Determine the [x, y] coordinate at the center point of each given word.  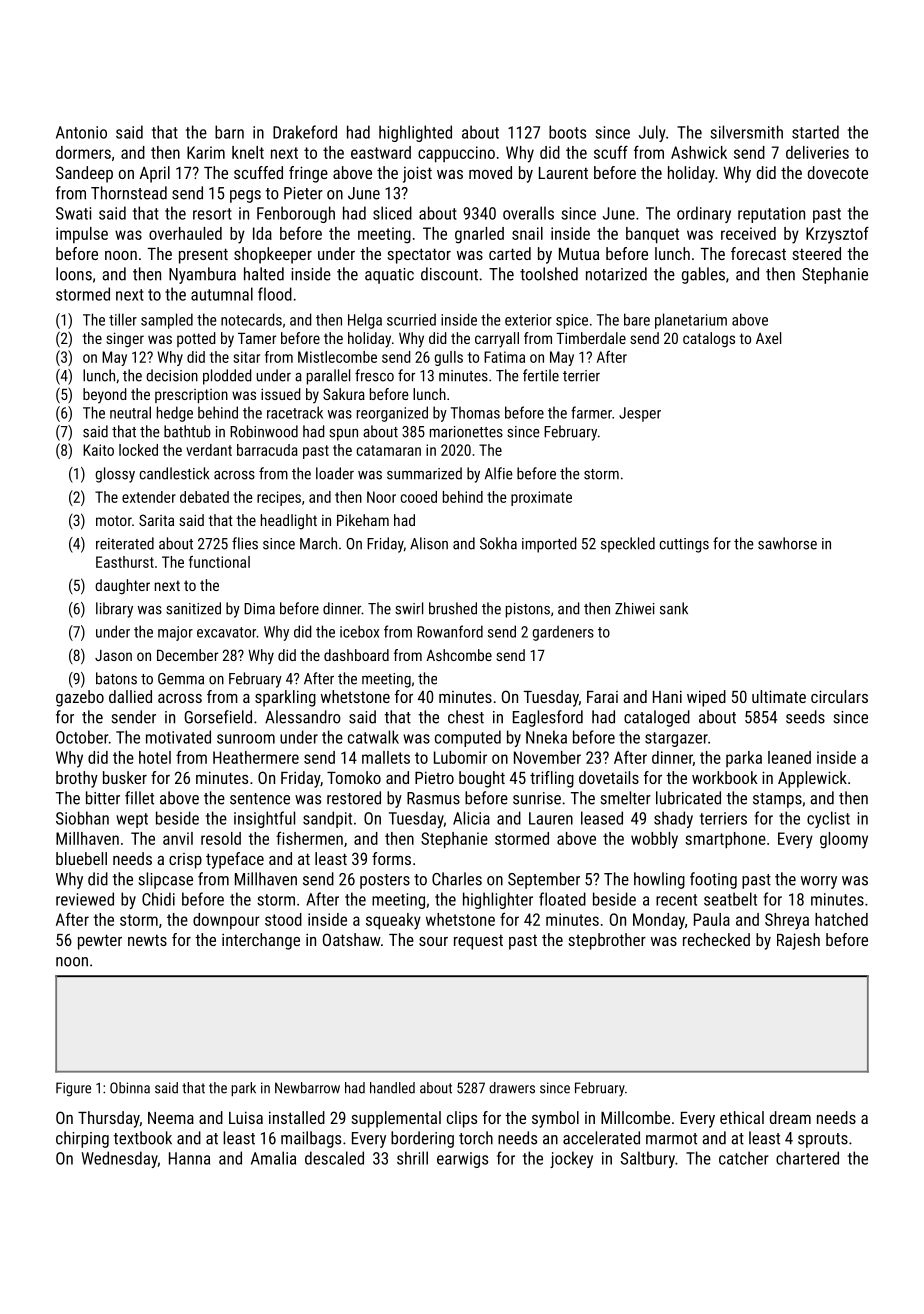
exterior [528, 320]
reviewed [85, 899]
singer [125, 340]
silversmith [746, 132]
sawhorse [787, 543]
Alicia [471, 818]
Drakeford [305, 132]
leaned [789, 757]
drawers [512, 1088]
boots [567, 132]
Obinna [130, 1088]
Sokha [498, 543]
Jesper [640, 414]
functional [219, 562]
